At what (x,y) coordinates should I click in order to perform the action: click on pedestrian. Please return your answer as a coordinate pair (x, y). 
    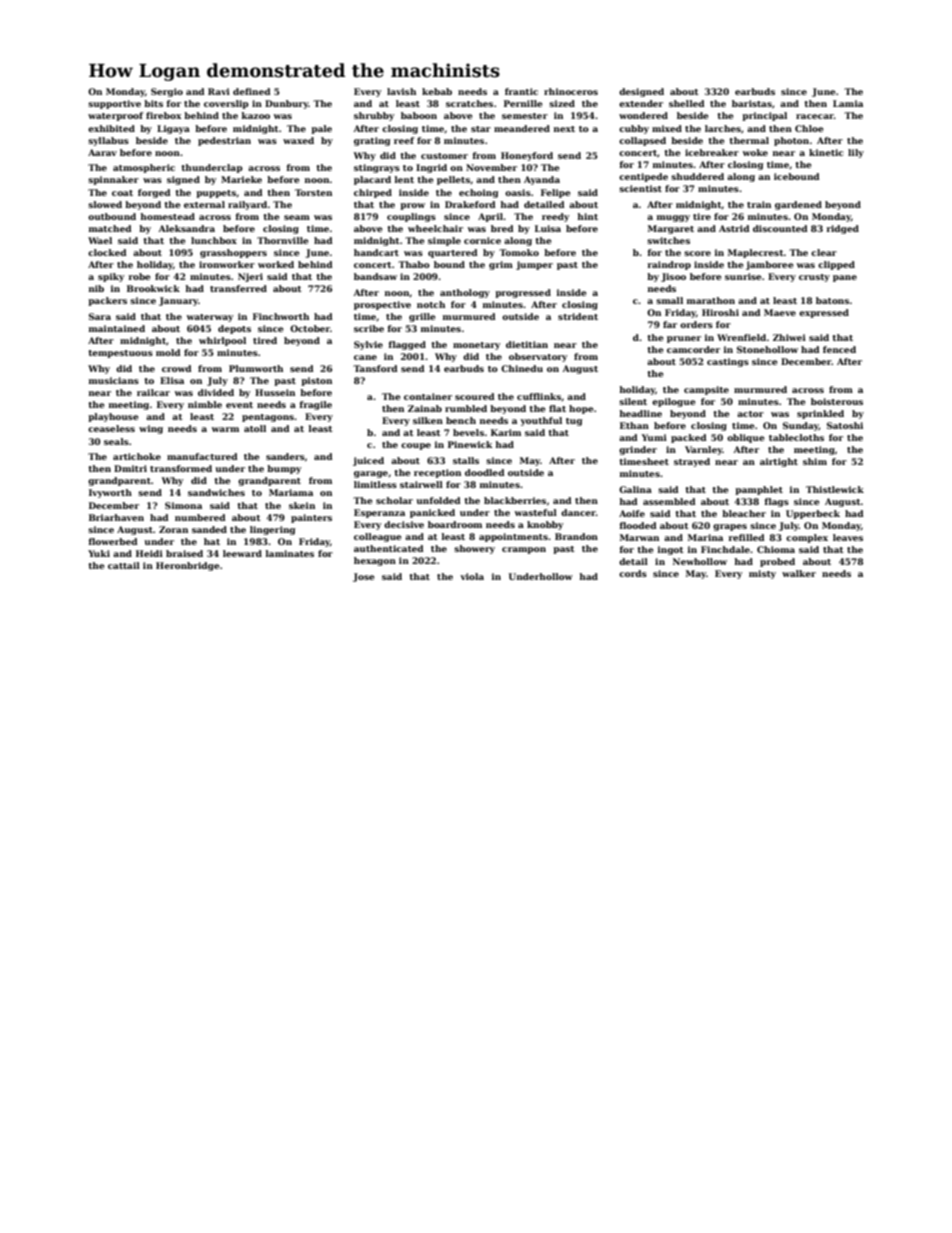
    Looking at the image, I should click on (224, 141).
